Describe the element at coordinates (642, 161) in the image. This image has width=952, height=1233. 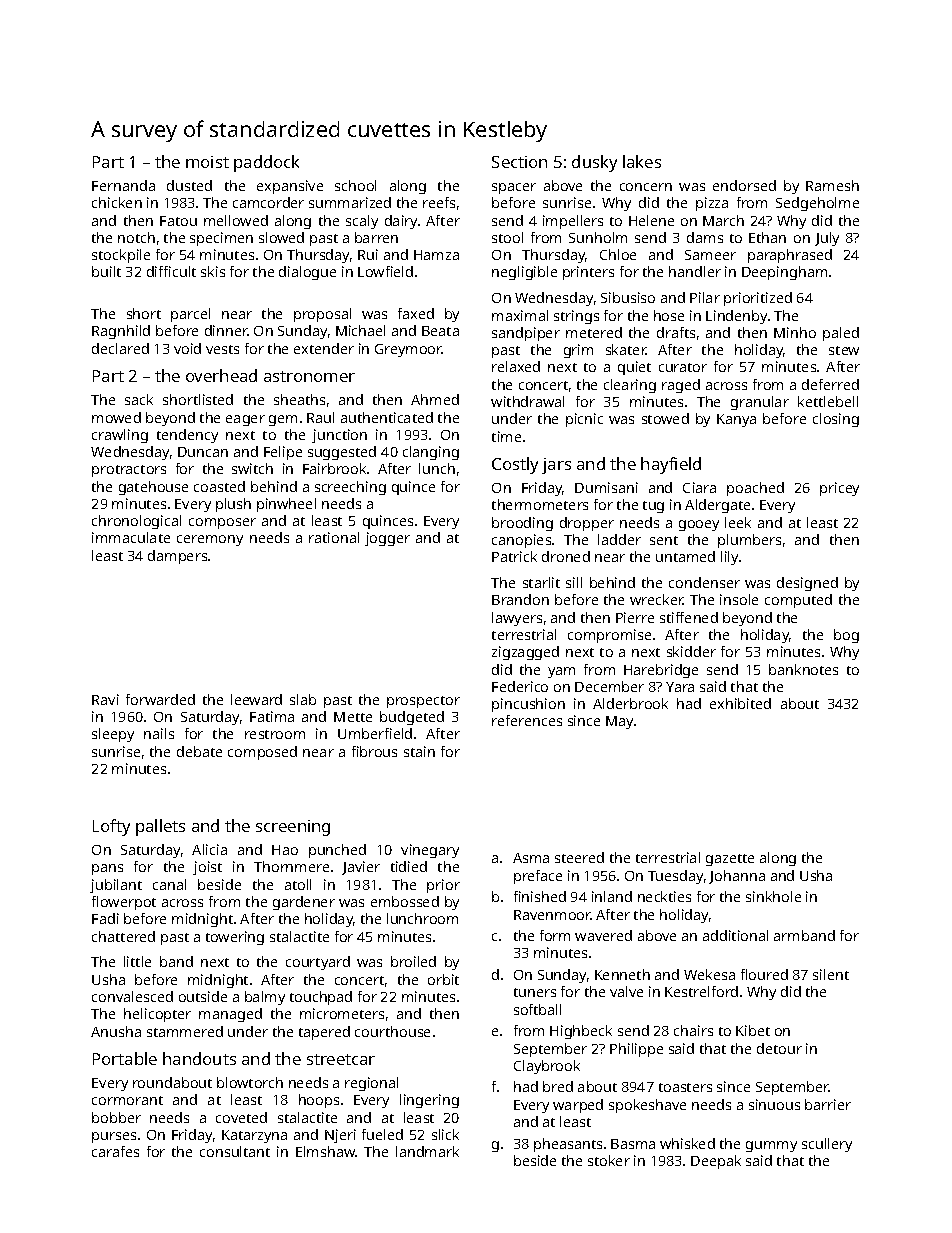
I see `lakes` at that location.
